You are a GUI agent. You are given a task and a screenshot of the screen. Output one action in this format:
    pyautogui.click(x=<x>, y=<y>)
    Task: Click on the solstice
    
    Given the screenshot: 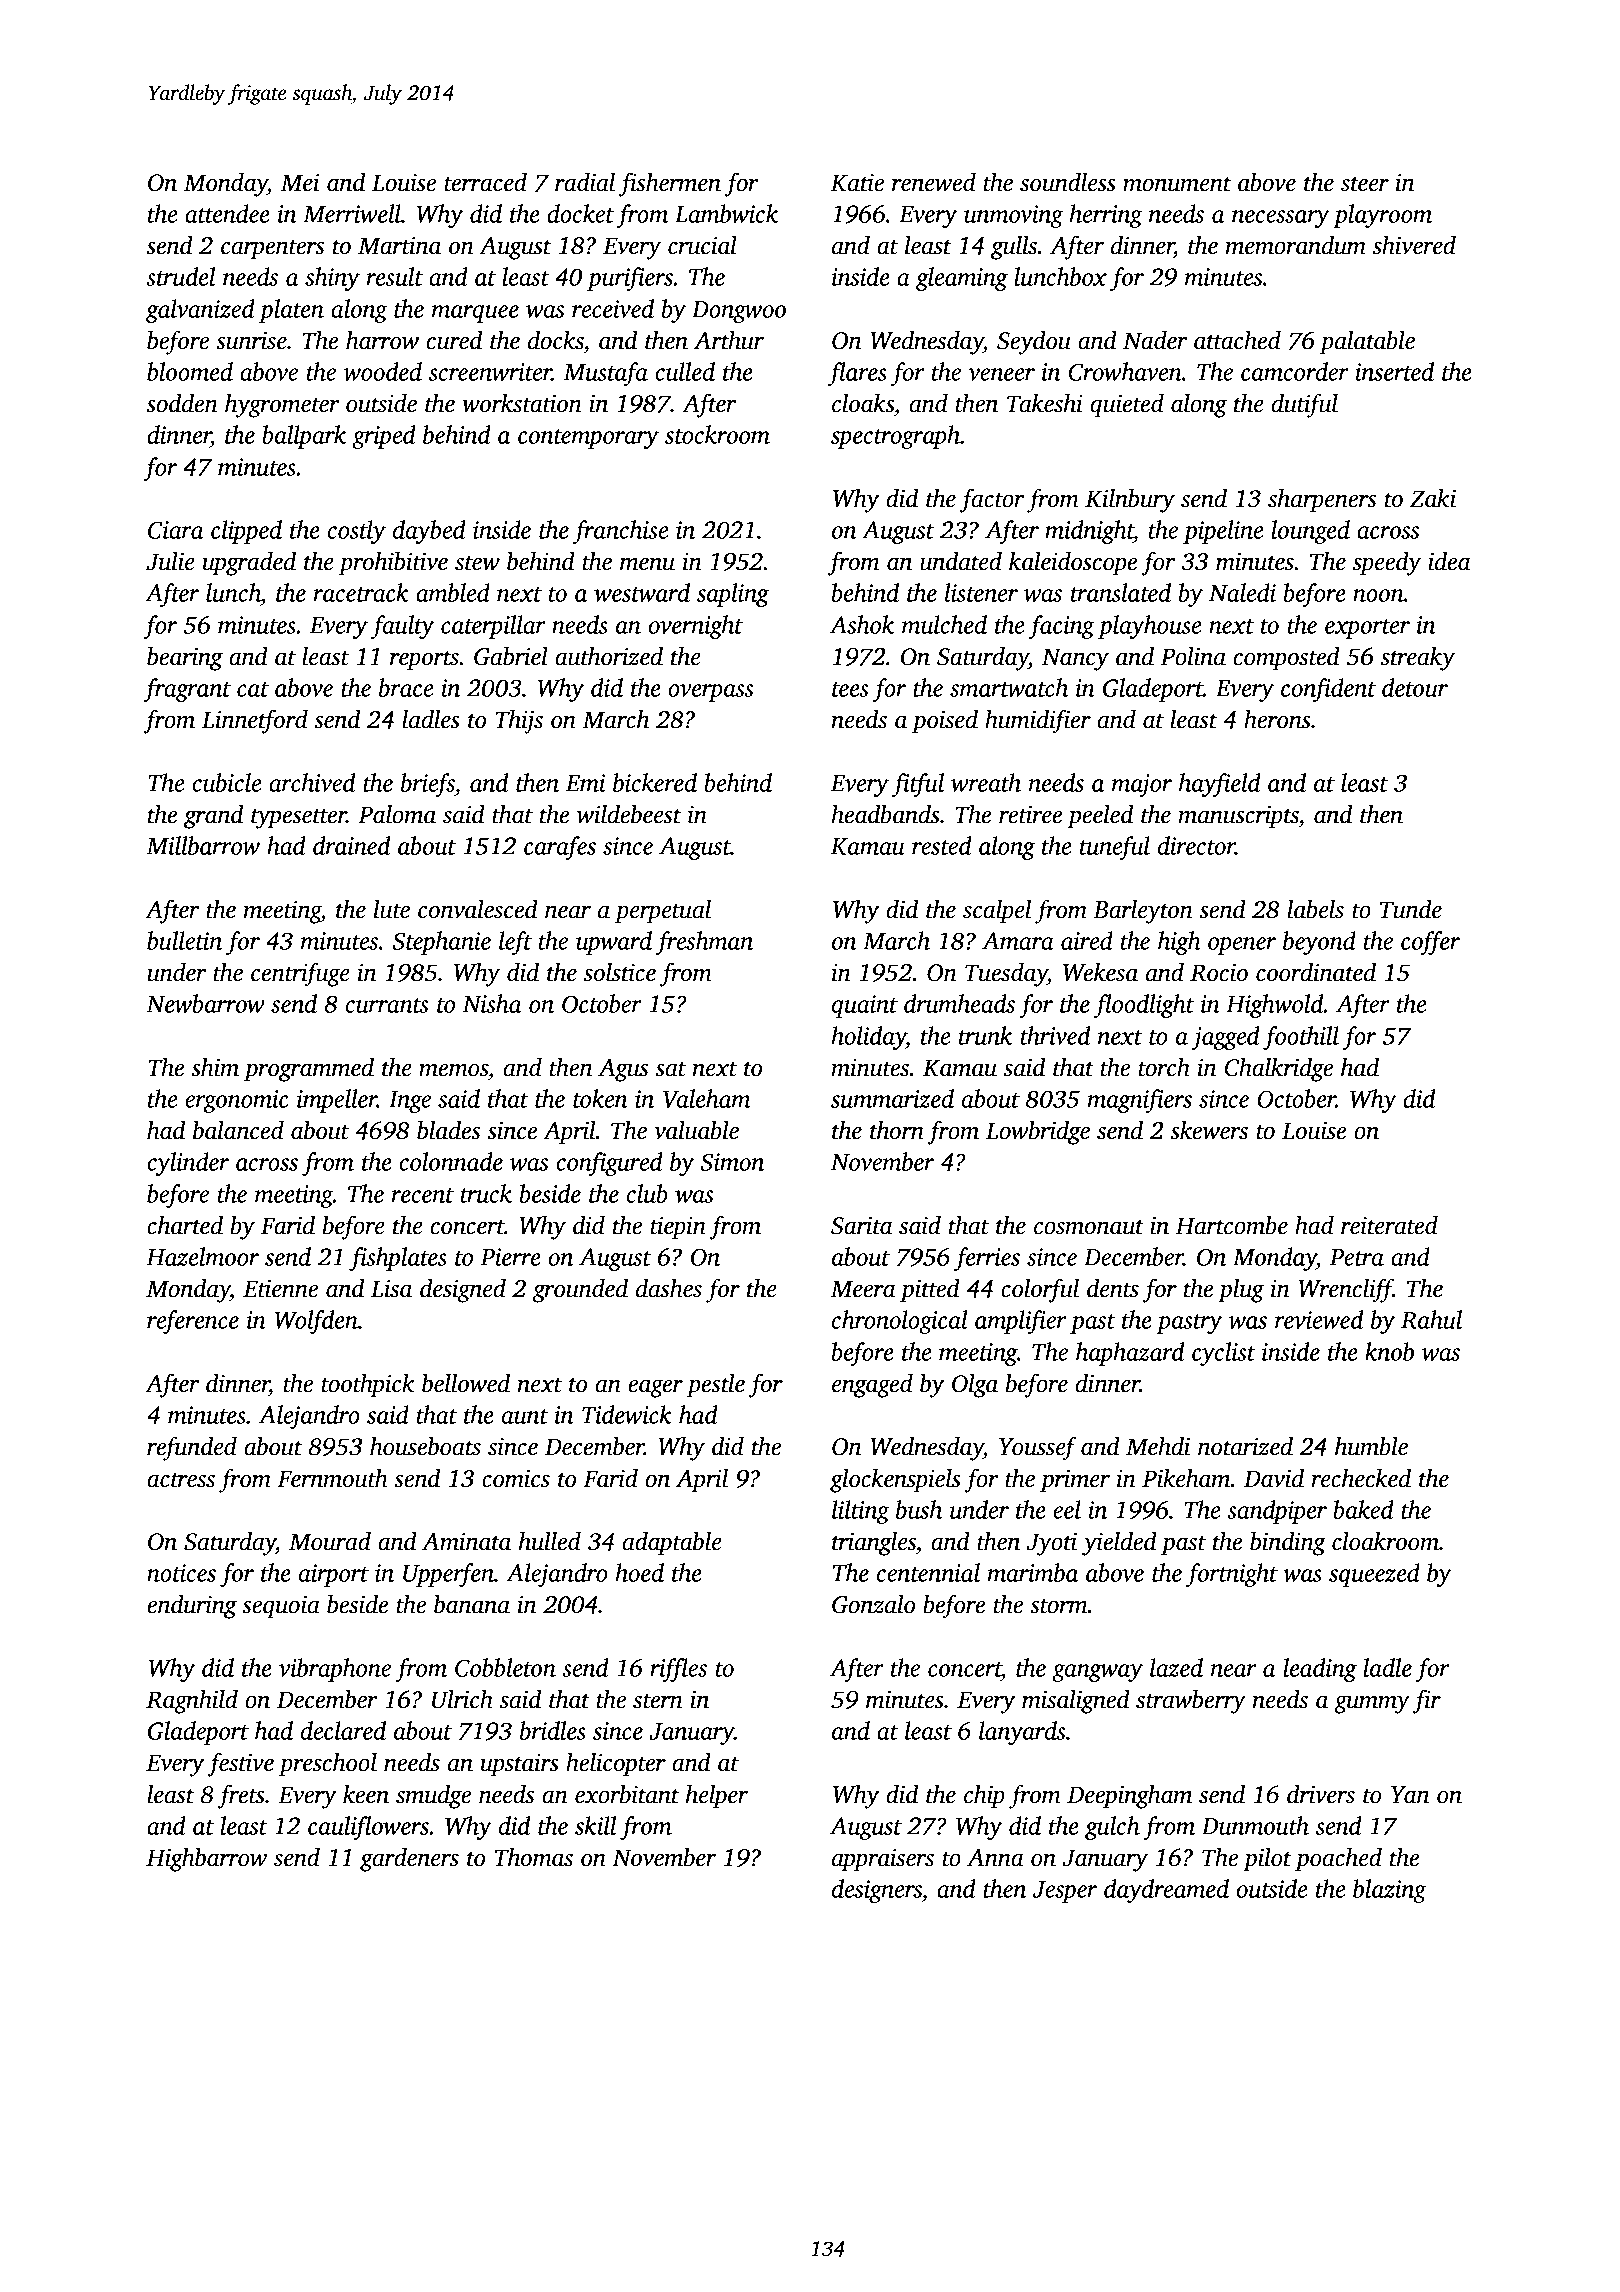 What is the action you would take?
    pyautogui.click(x=620, y=972)
